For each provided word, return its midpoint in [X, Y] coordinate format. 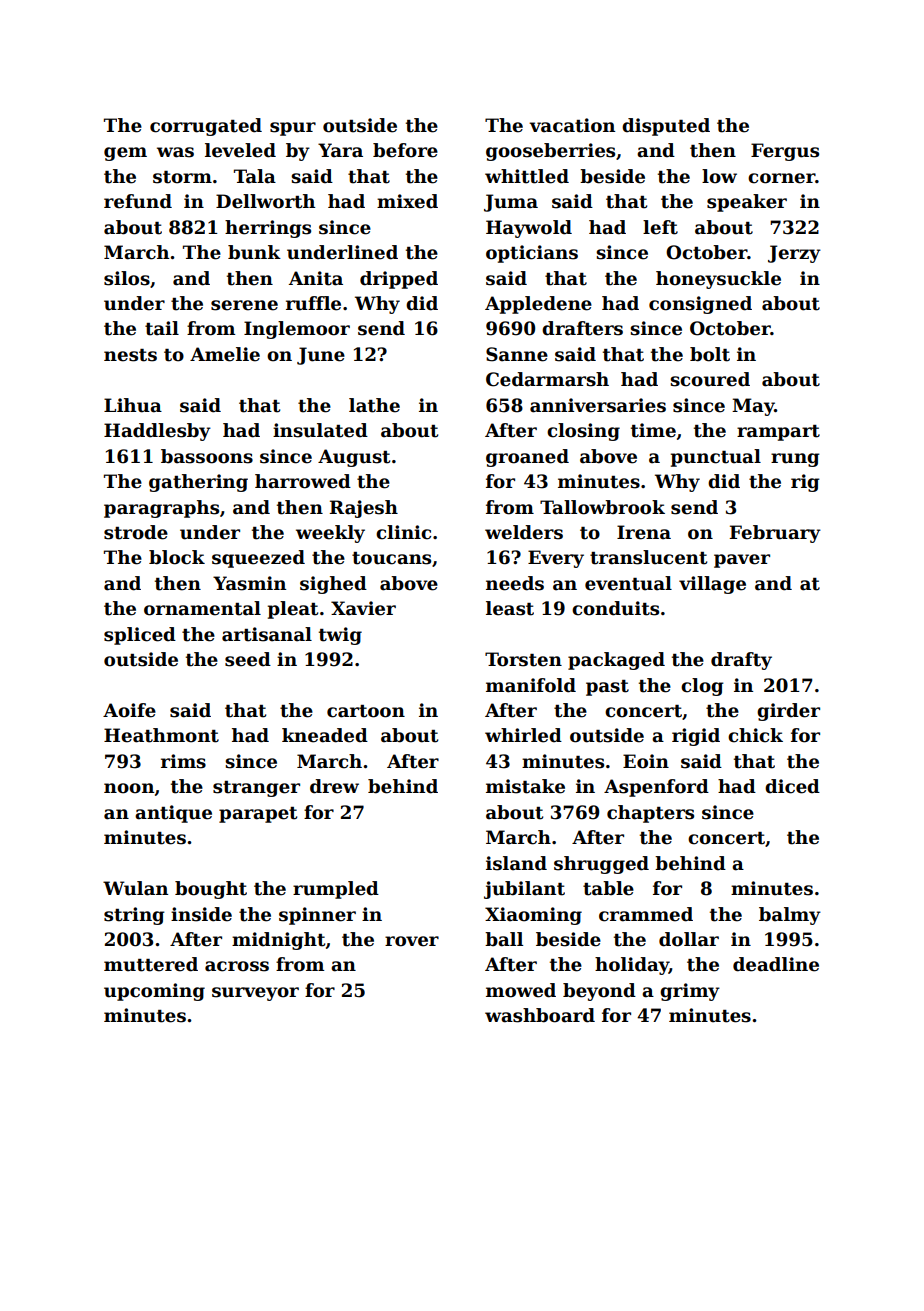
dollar [689, 939]
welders [524, 532]
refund [138, 201]
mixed [407, 201]
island [516, 863]
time [653, 430]
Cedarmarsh [547, 379]
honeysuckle [718, 280]
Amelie [225, 354]
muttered [151, 964]
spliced [140, 636]
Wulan [135, 888]
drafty [741, 661]
